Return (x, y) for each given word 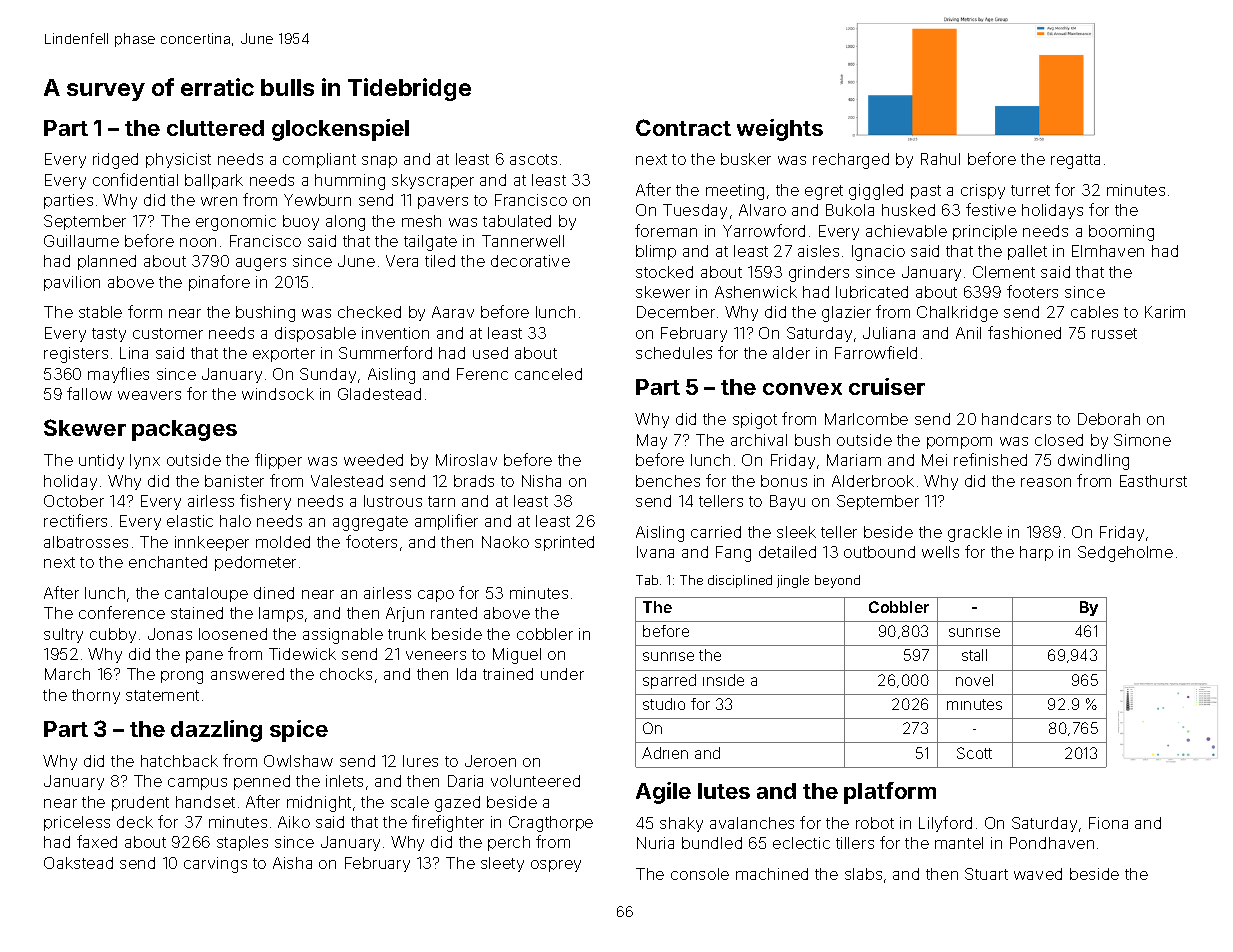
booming (1121, 233)
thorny (96, 696)
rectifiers (75, 520)
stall (974, 655)
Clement (1004, 272)
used (490, 353)
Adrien (665, 753)
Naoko (505, 542)
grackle (975, 534)
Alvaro (762, 210)
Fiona (1108, 823)
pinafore (219, 283)
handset (205, 802)
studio (664, 704)
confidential (135, 179)
